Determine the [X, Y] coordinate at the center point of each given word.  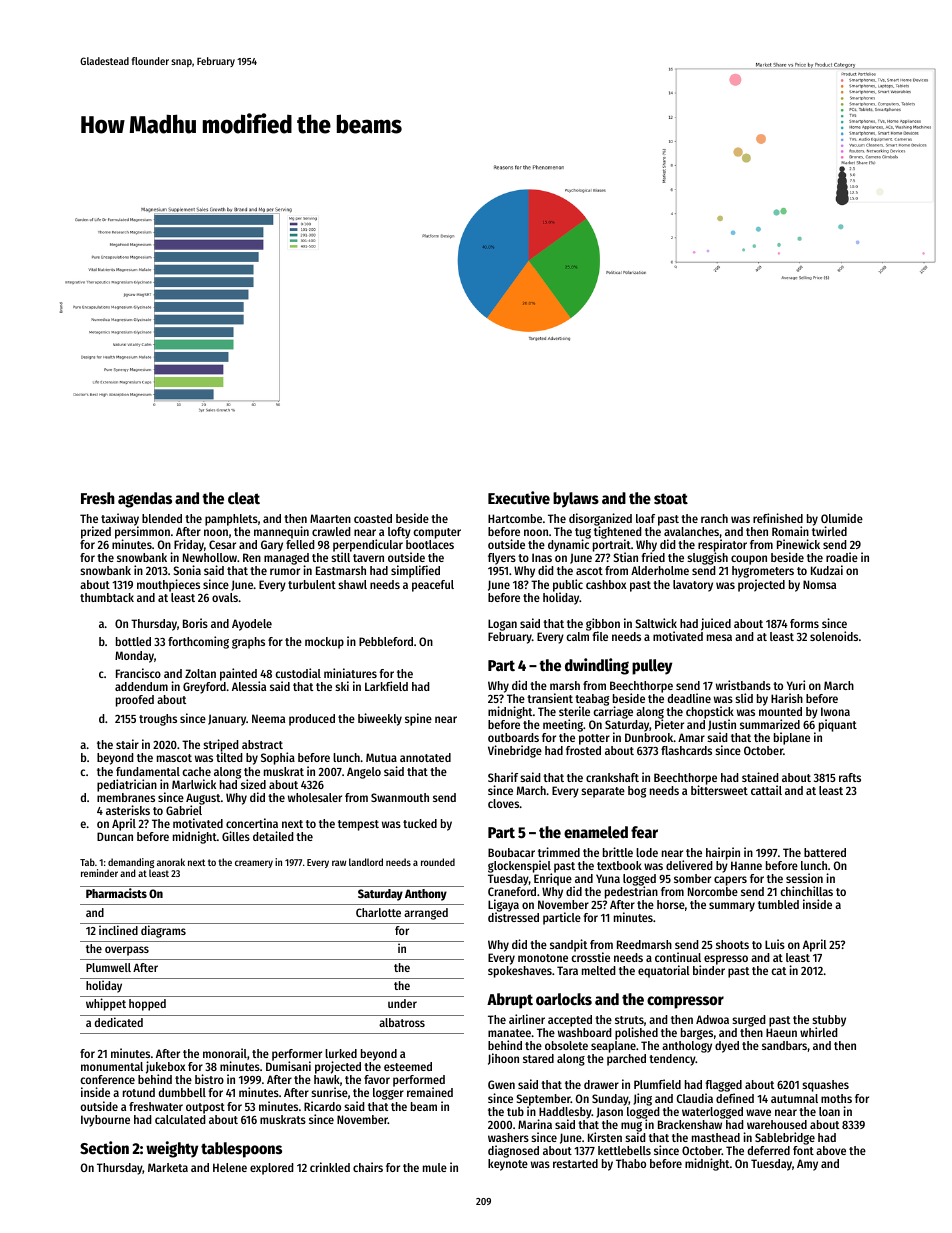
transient [550, 698]
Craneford [512, 891]
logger [388, 1094]
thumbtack [107, 597]
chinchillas [806, 891]
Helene [230, 1167]
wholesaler [315, 797]
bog [637, 792]
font [803, 1150]
